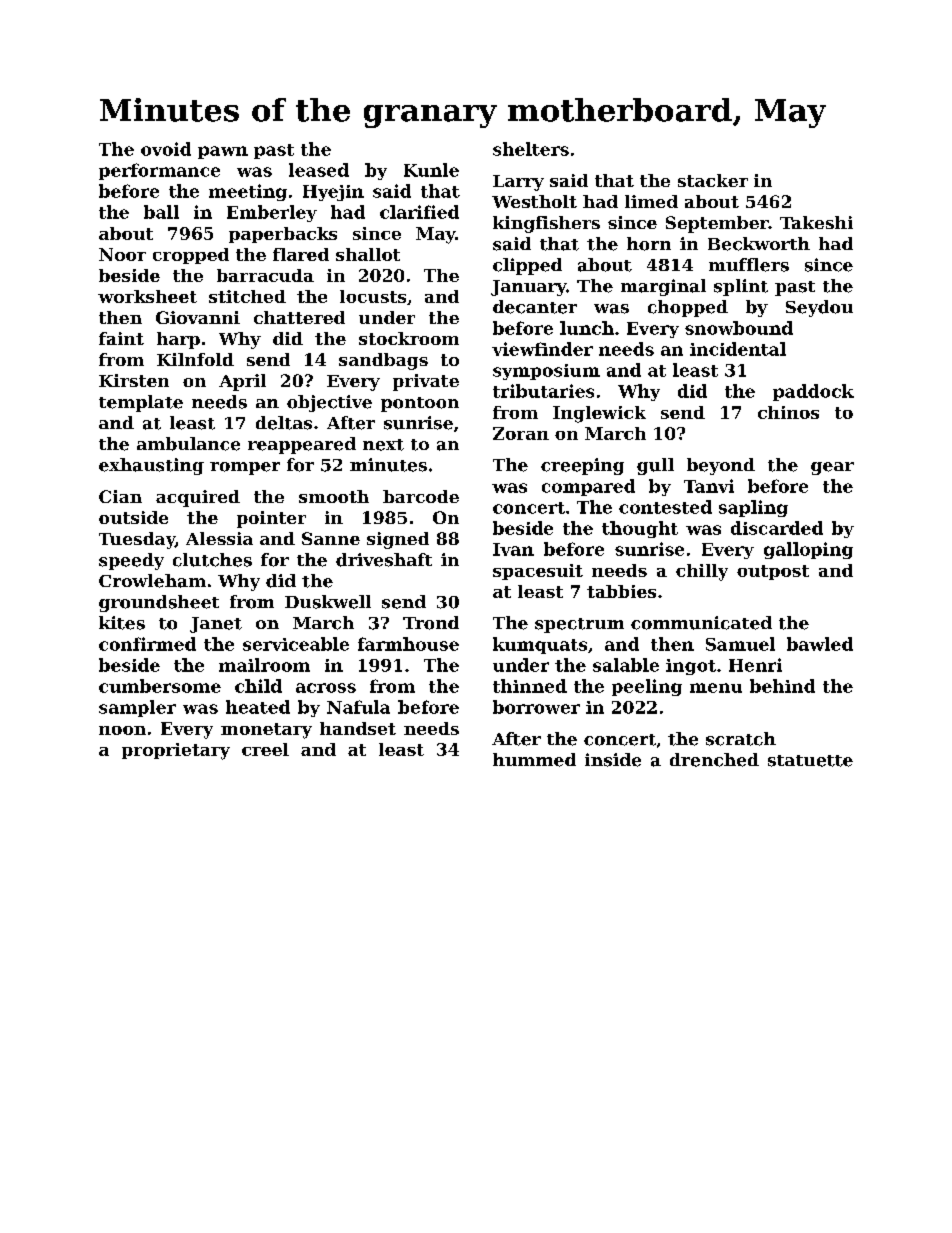 The height and width of the page is (1233, 952). What do you see at coordinates (431, 623) in the page?
I see `Trond` at bounding box center [431, 623].
